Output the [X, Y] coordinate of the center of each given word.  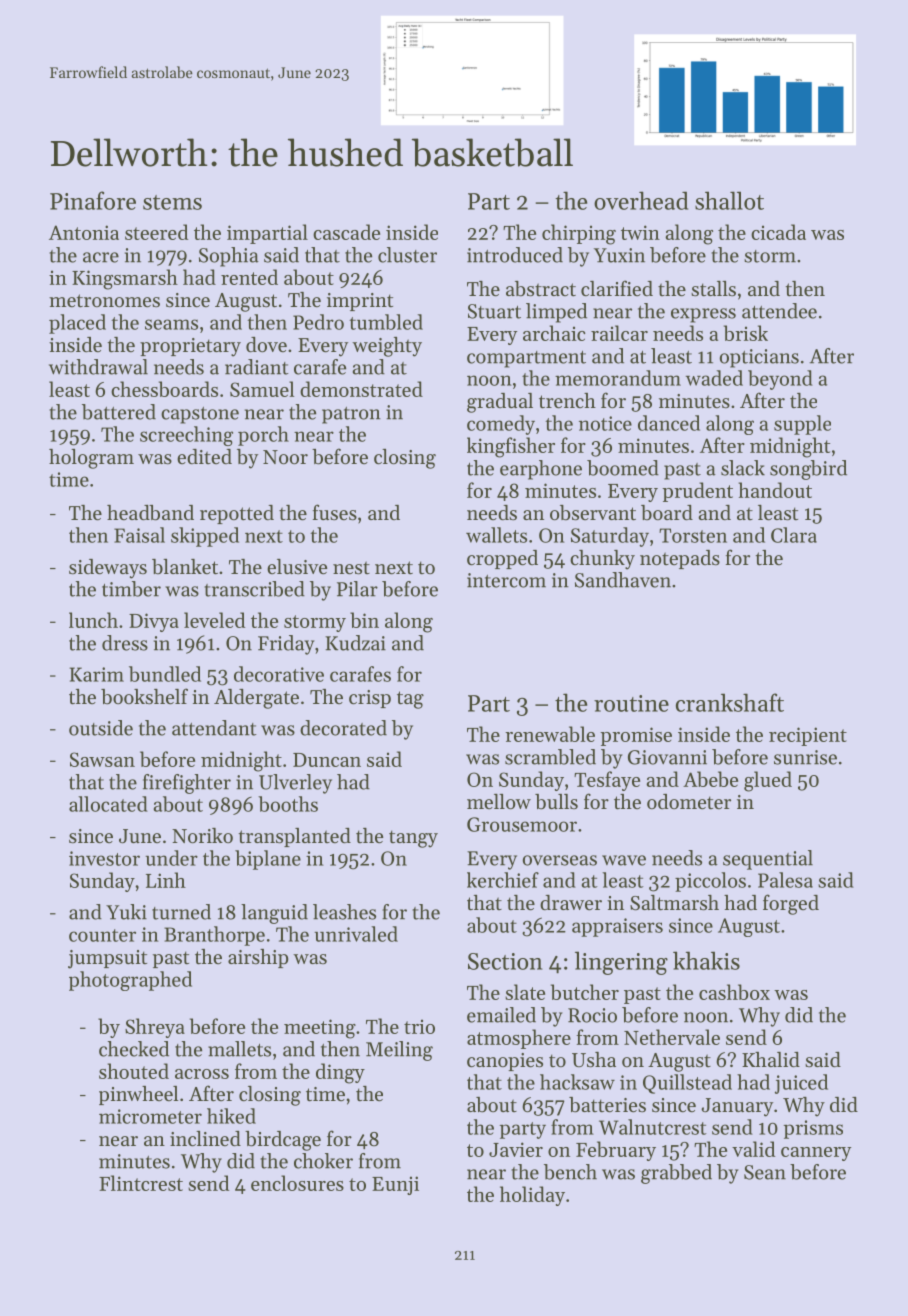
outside [101, 728]
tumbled [386, 322]
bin [364, 620]
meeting [320, 1029]
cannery [816, 1154]
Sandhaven [623, 580]
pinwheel [138, 1095]
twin [640, 232]
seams [171, 324]
